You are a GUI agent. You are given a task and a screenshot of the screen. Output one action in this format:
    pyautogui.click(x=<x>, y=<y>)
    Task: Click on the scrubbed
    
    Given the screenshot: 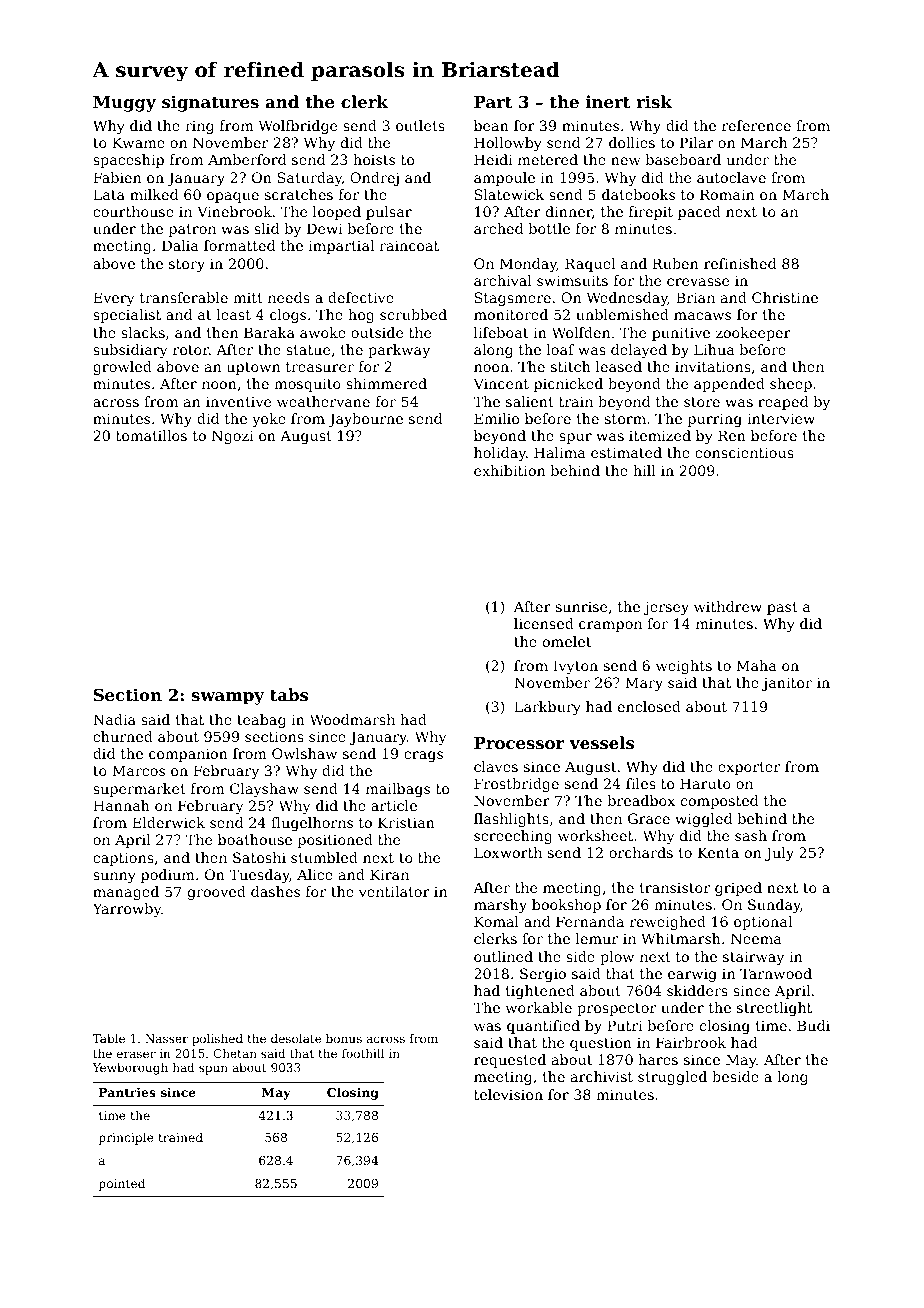 What is the action you would take?
    pyautogui.click(x=413, y=314)
